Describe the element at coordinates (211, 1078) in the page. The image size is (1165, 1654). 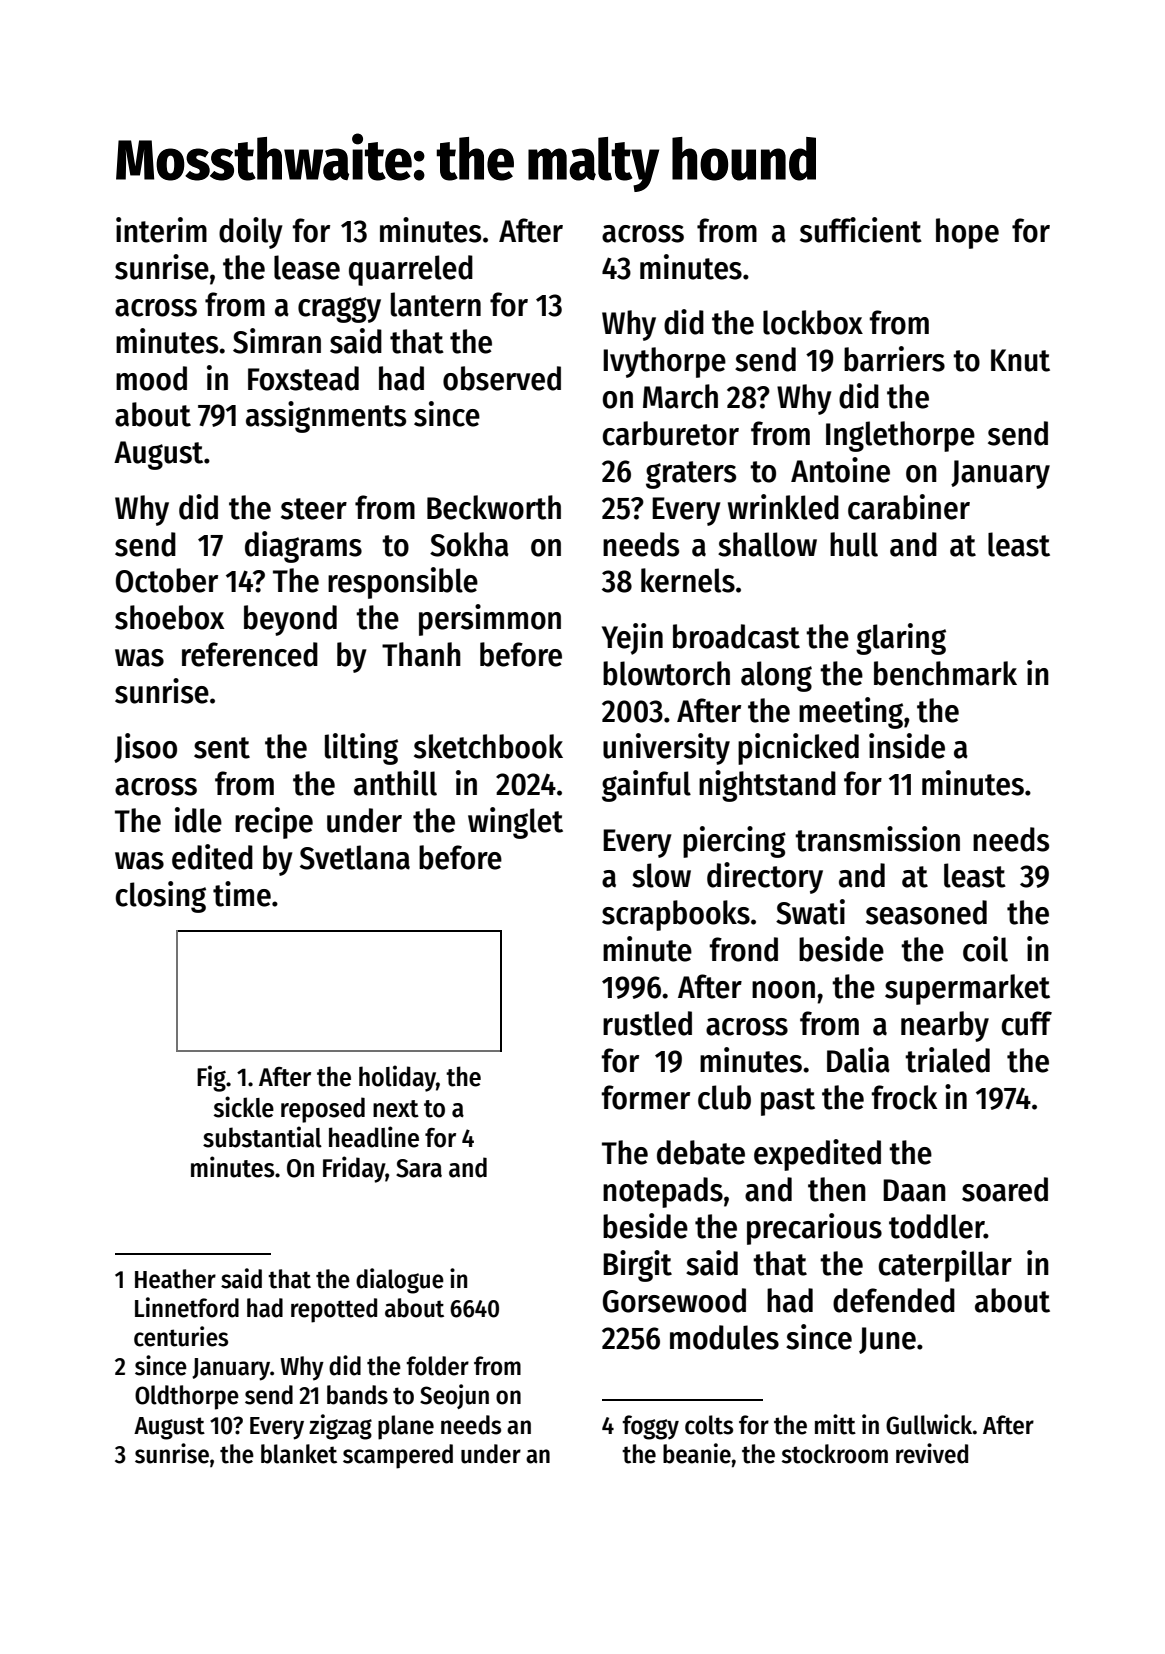
I see `Fig` at that location.
